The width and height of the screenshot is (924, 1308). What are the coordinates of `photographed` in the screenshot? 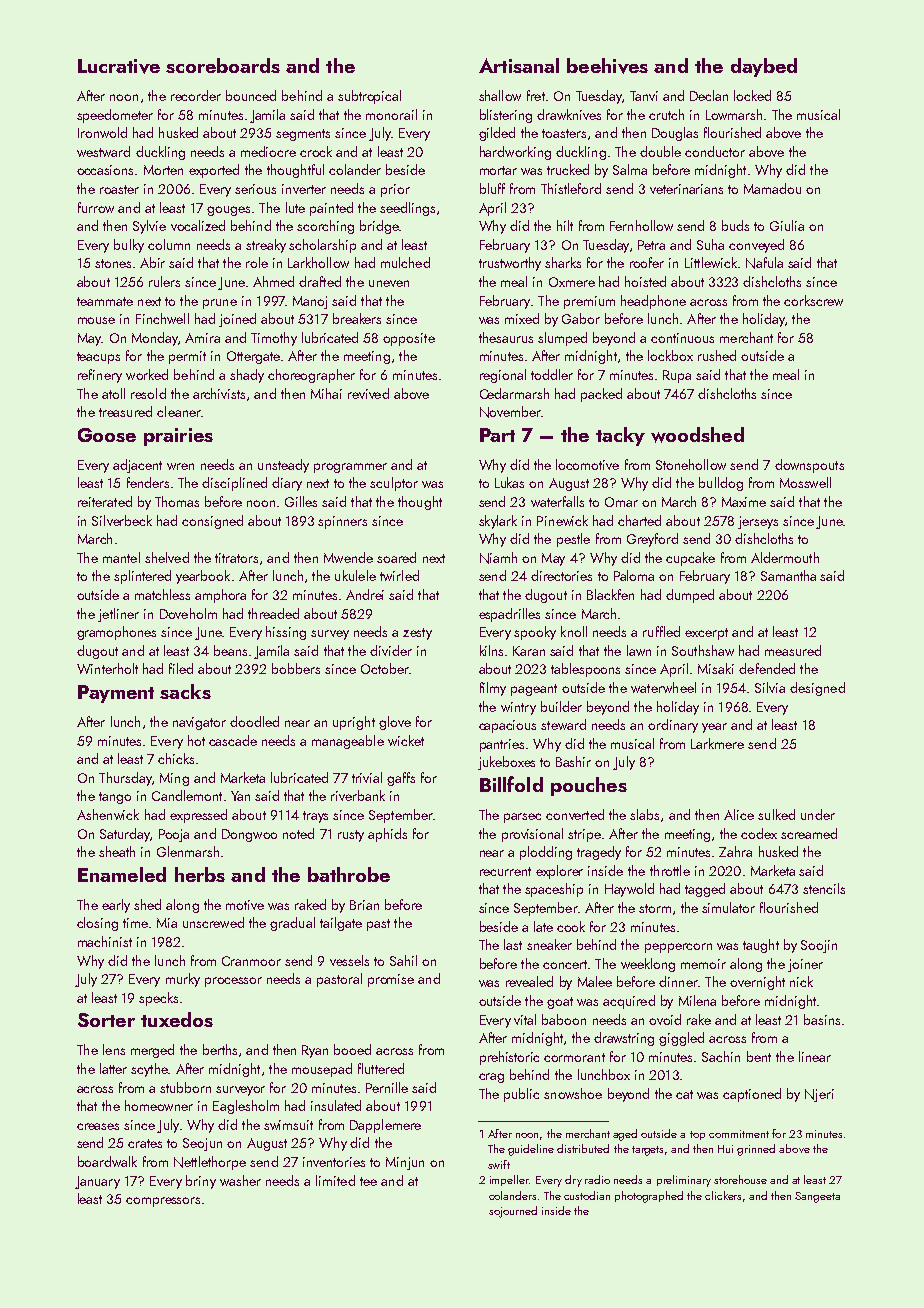 It's located at (649, 1197).
